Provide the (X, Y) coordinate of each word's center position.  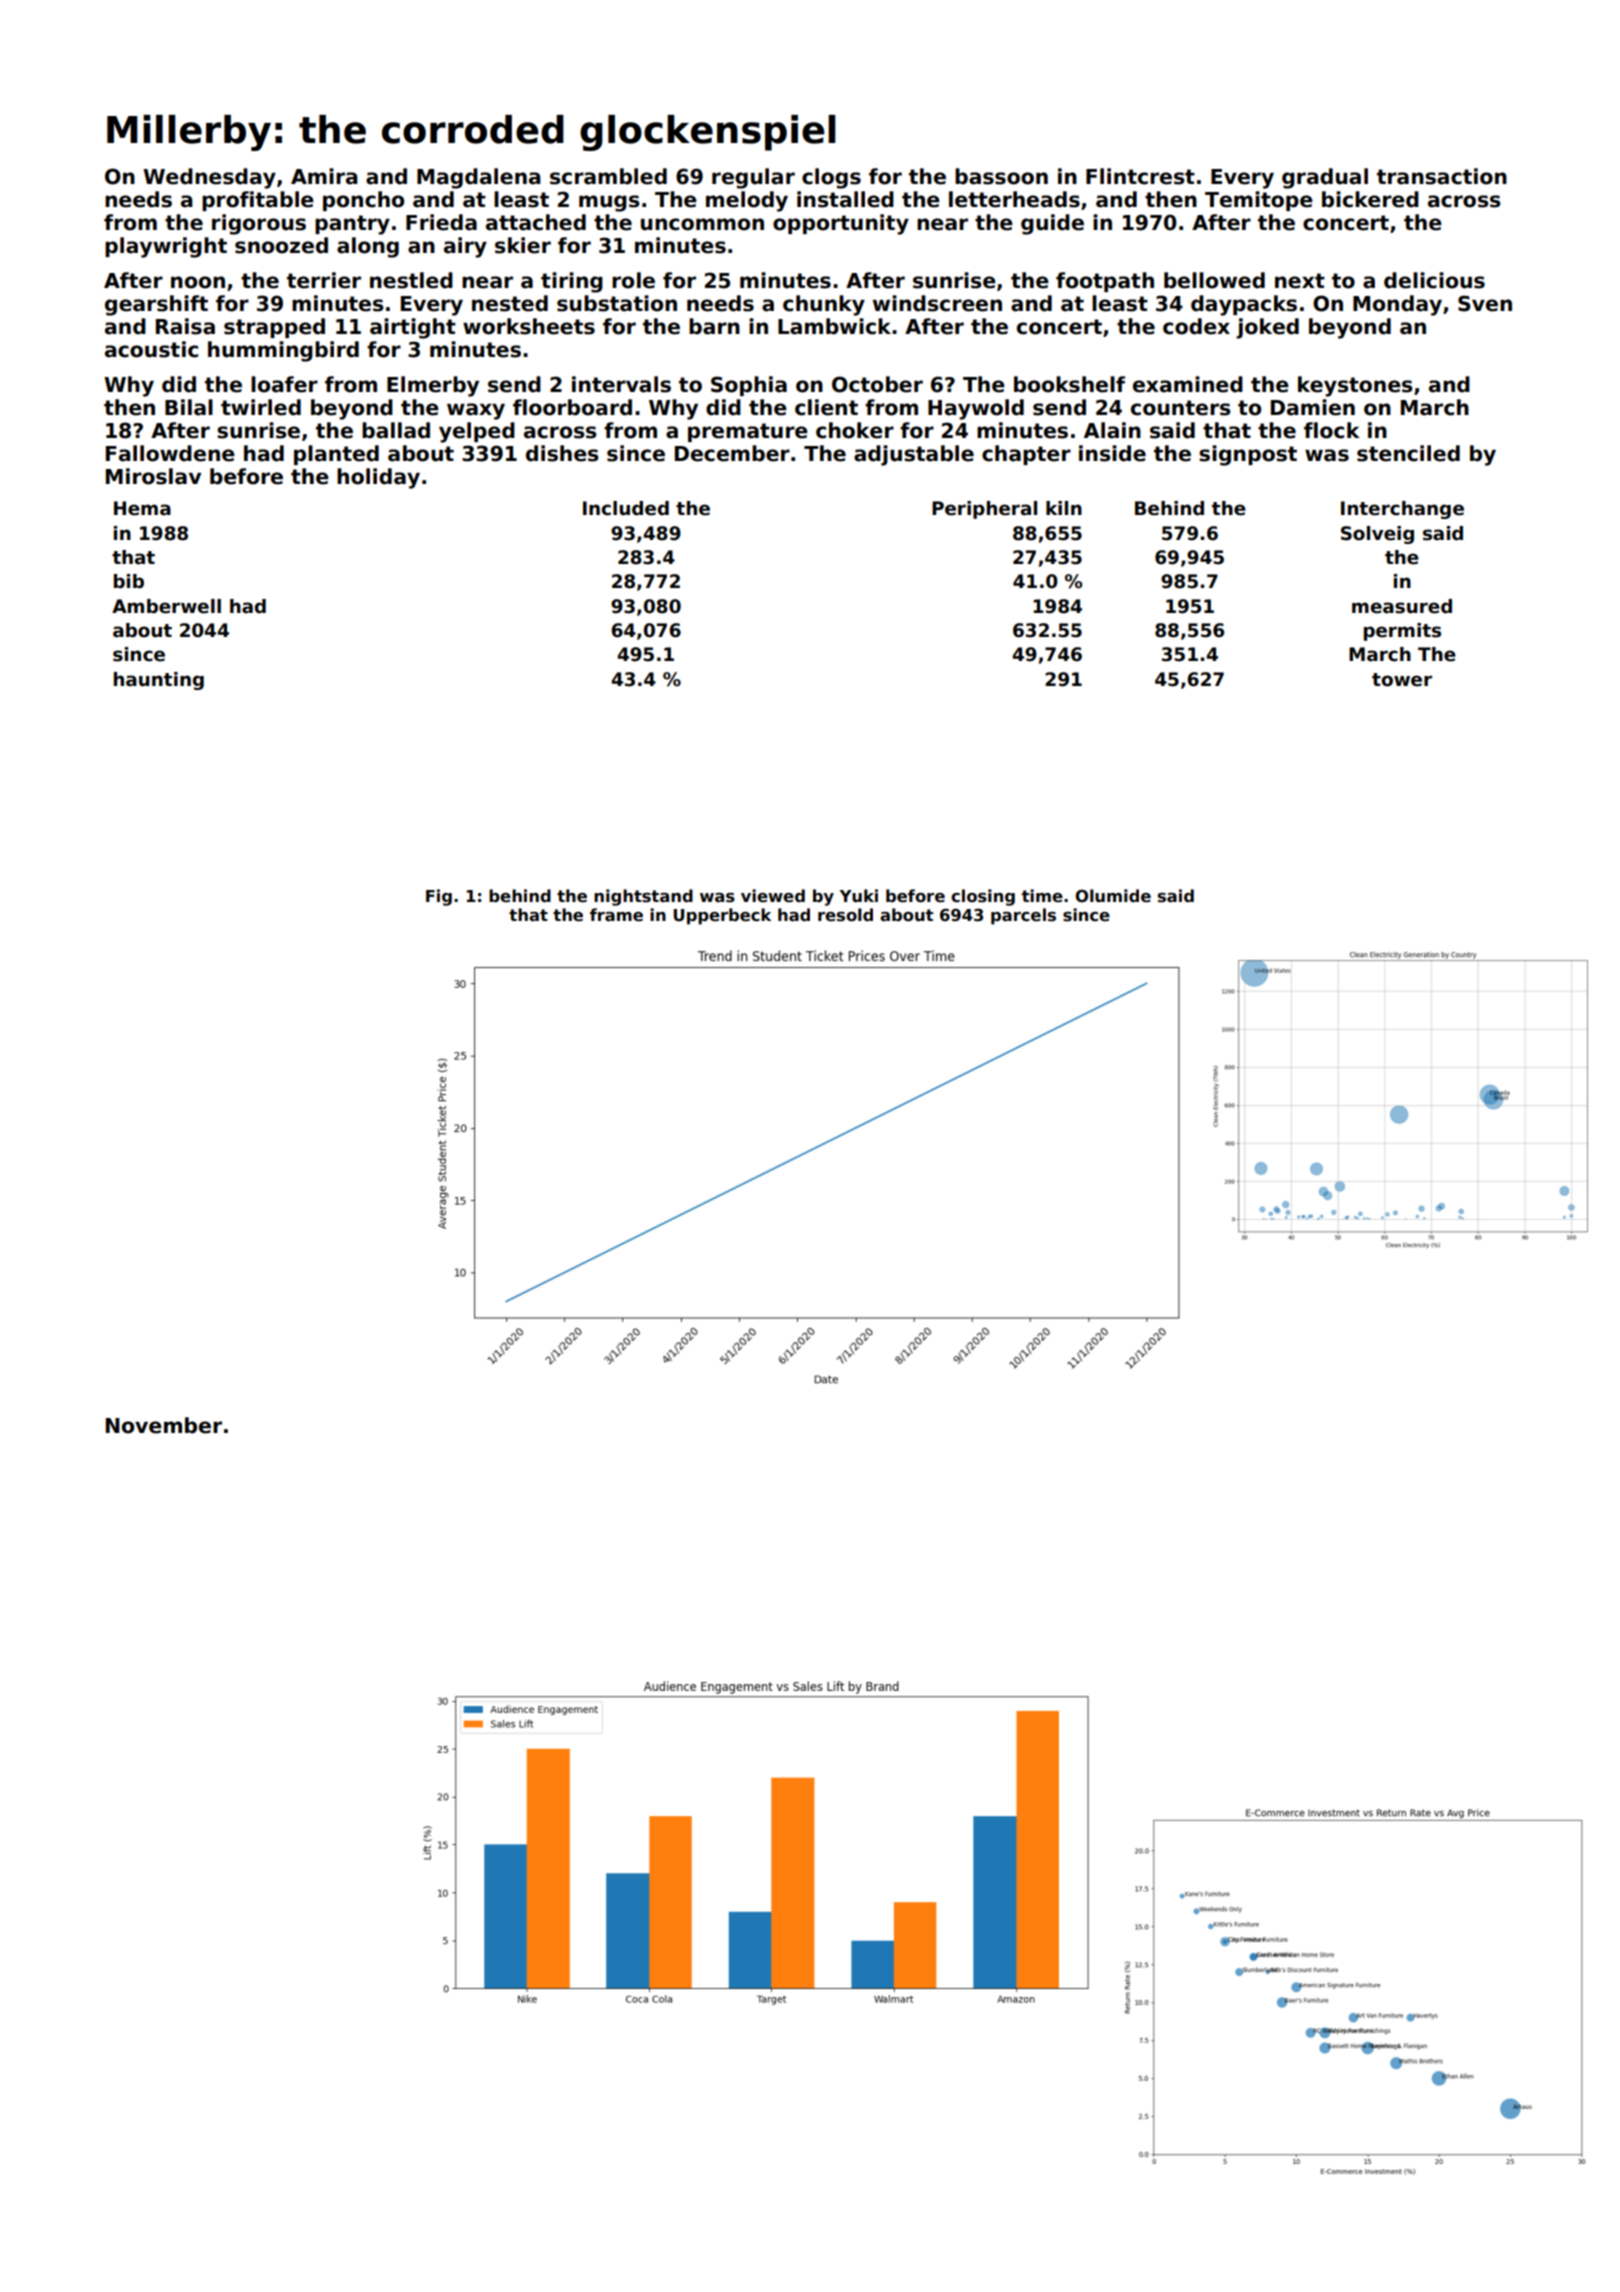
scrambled (608, 176)
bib (129, 581)
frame (616, 915)
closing (983, 897)
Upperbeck (722, 916)
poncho (363, 201)
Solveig (1377, 535)
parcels (1023, 916)
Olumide (1113, 896)
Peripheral (984, 510)
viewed (773, 896)
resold (845, 915)
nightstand (643, 897)
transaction (1442, 176)
